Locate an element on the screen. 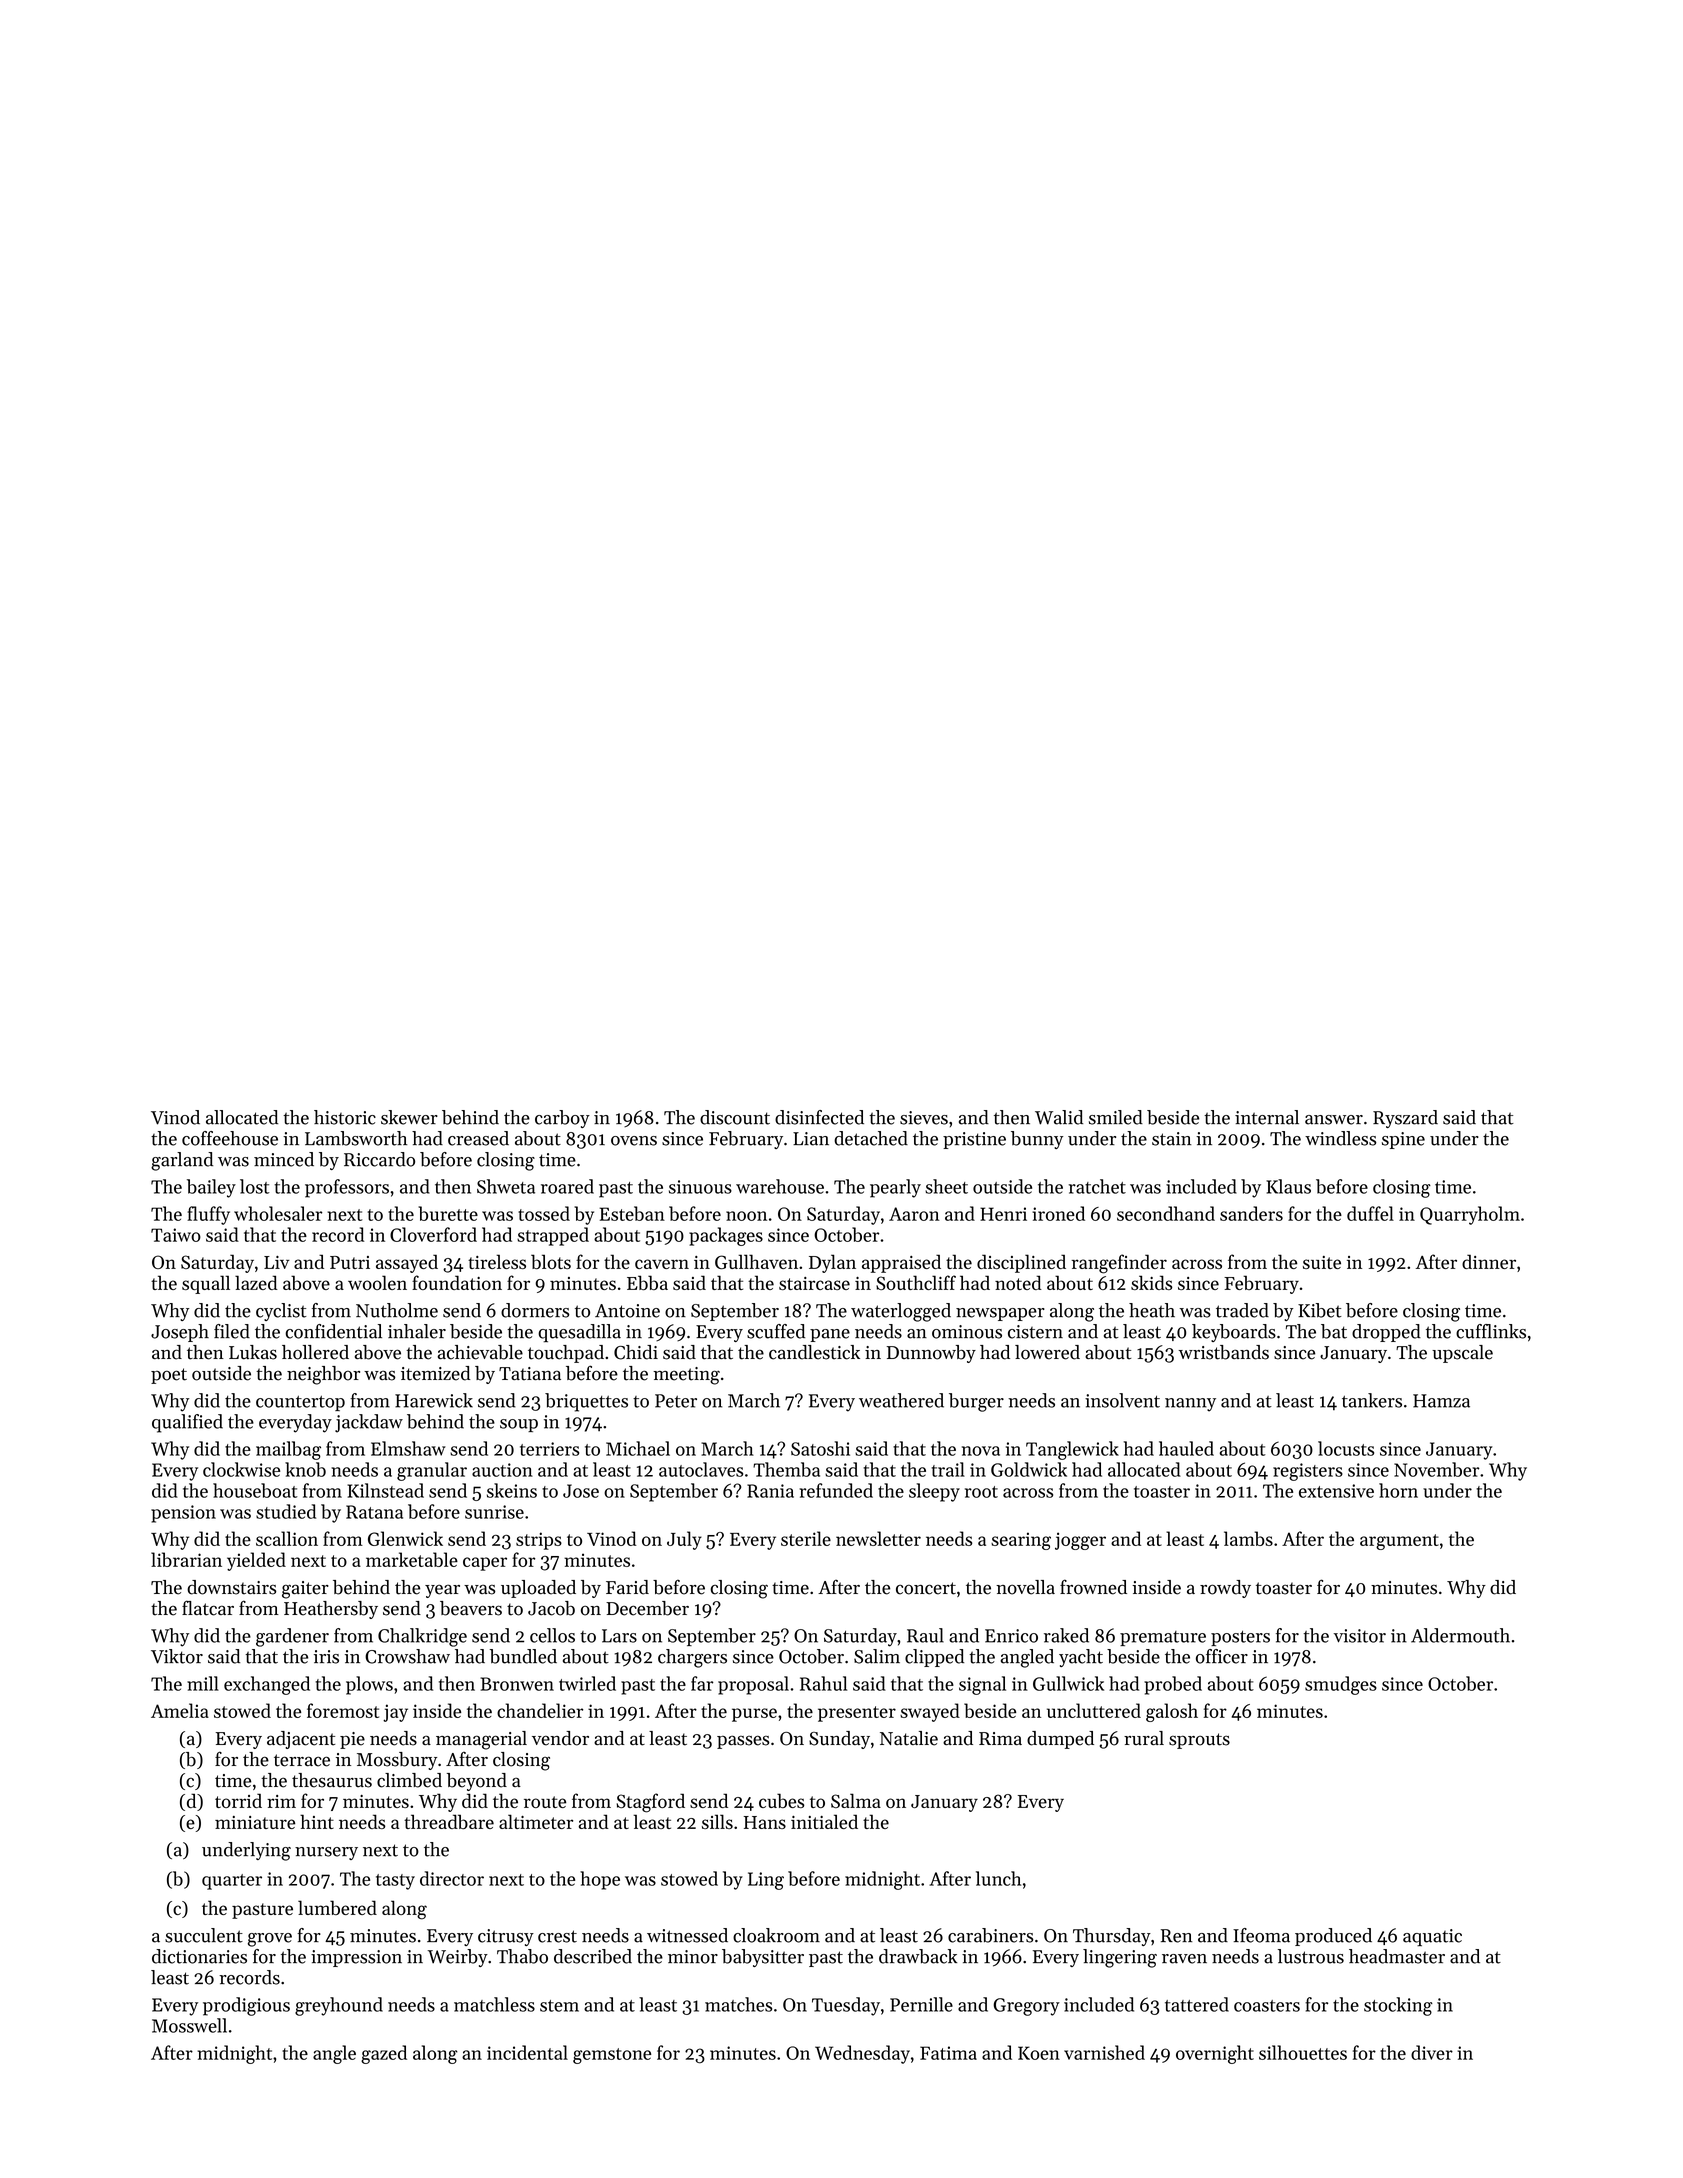 The height and width of the screenshot is (2178, 1683). Salim is located at coordinates (877, 1656).
